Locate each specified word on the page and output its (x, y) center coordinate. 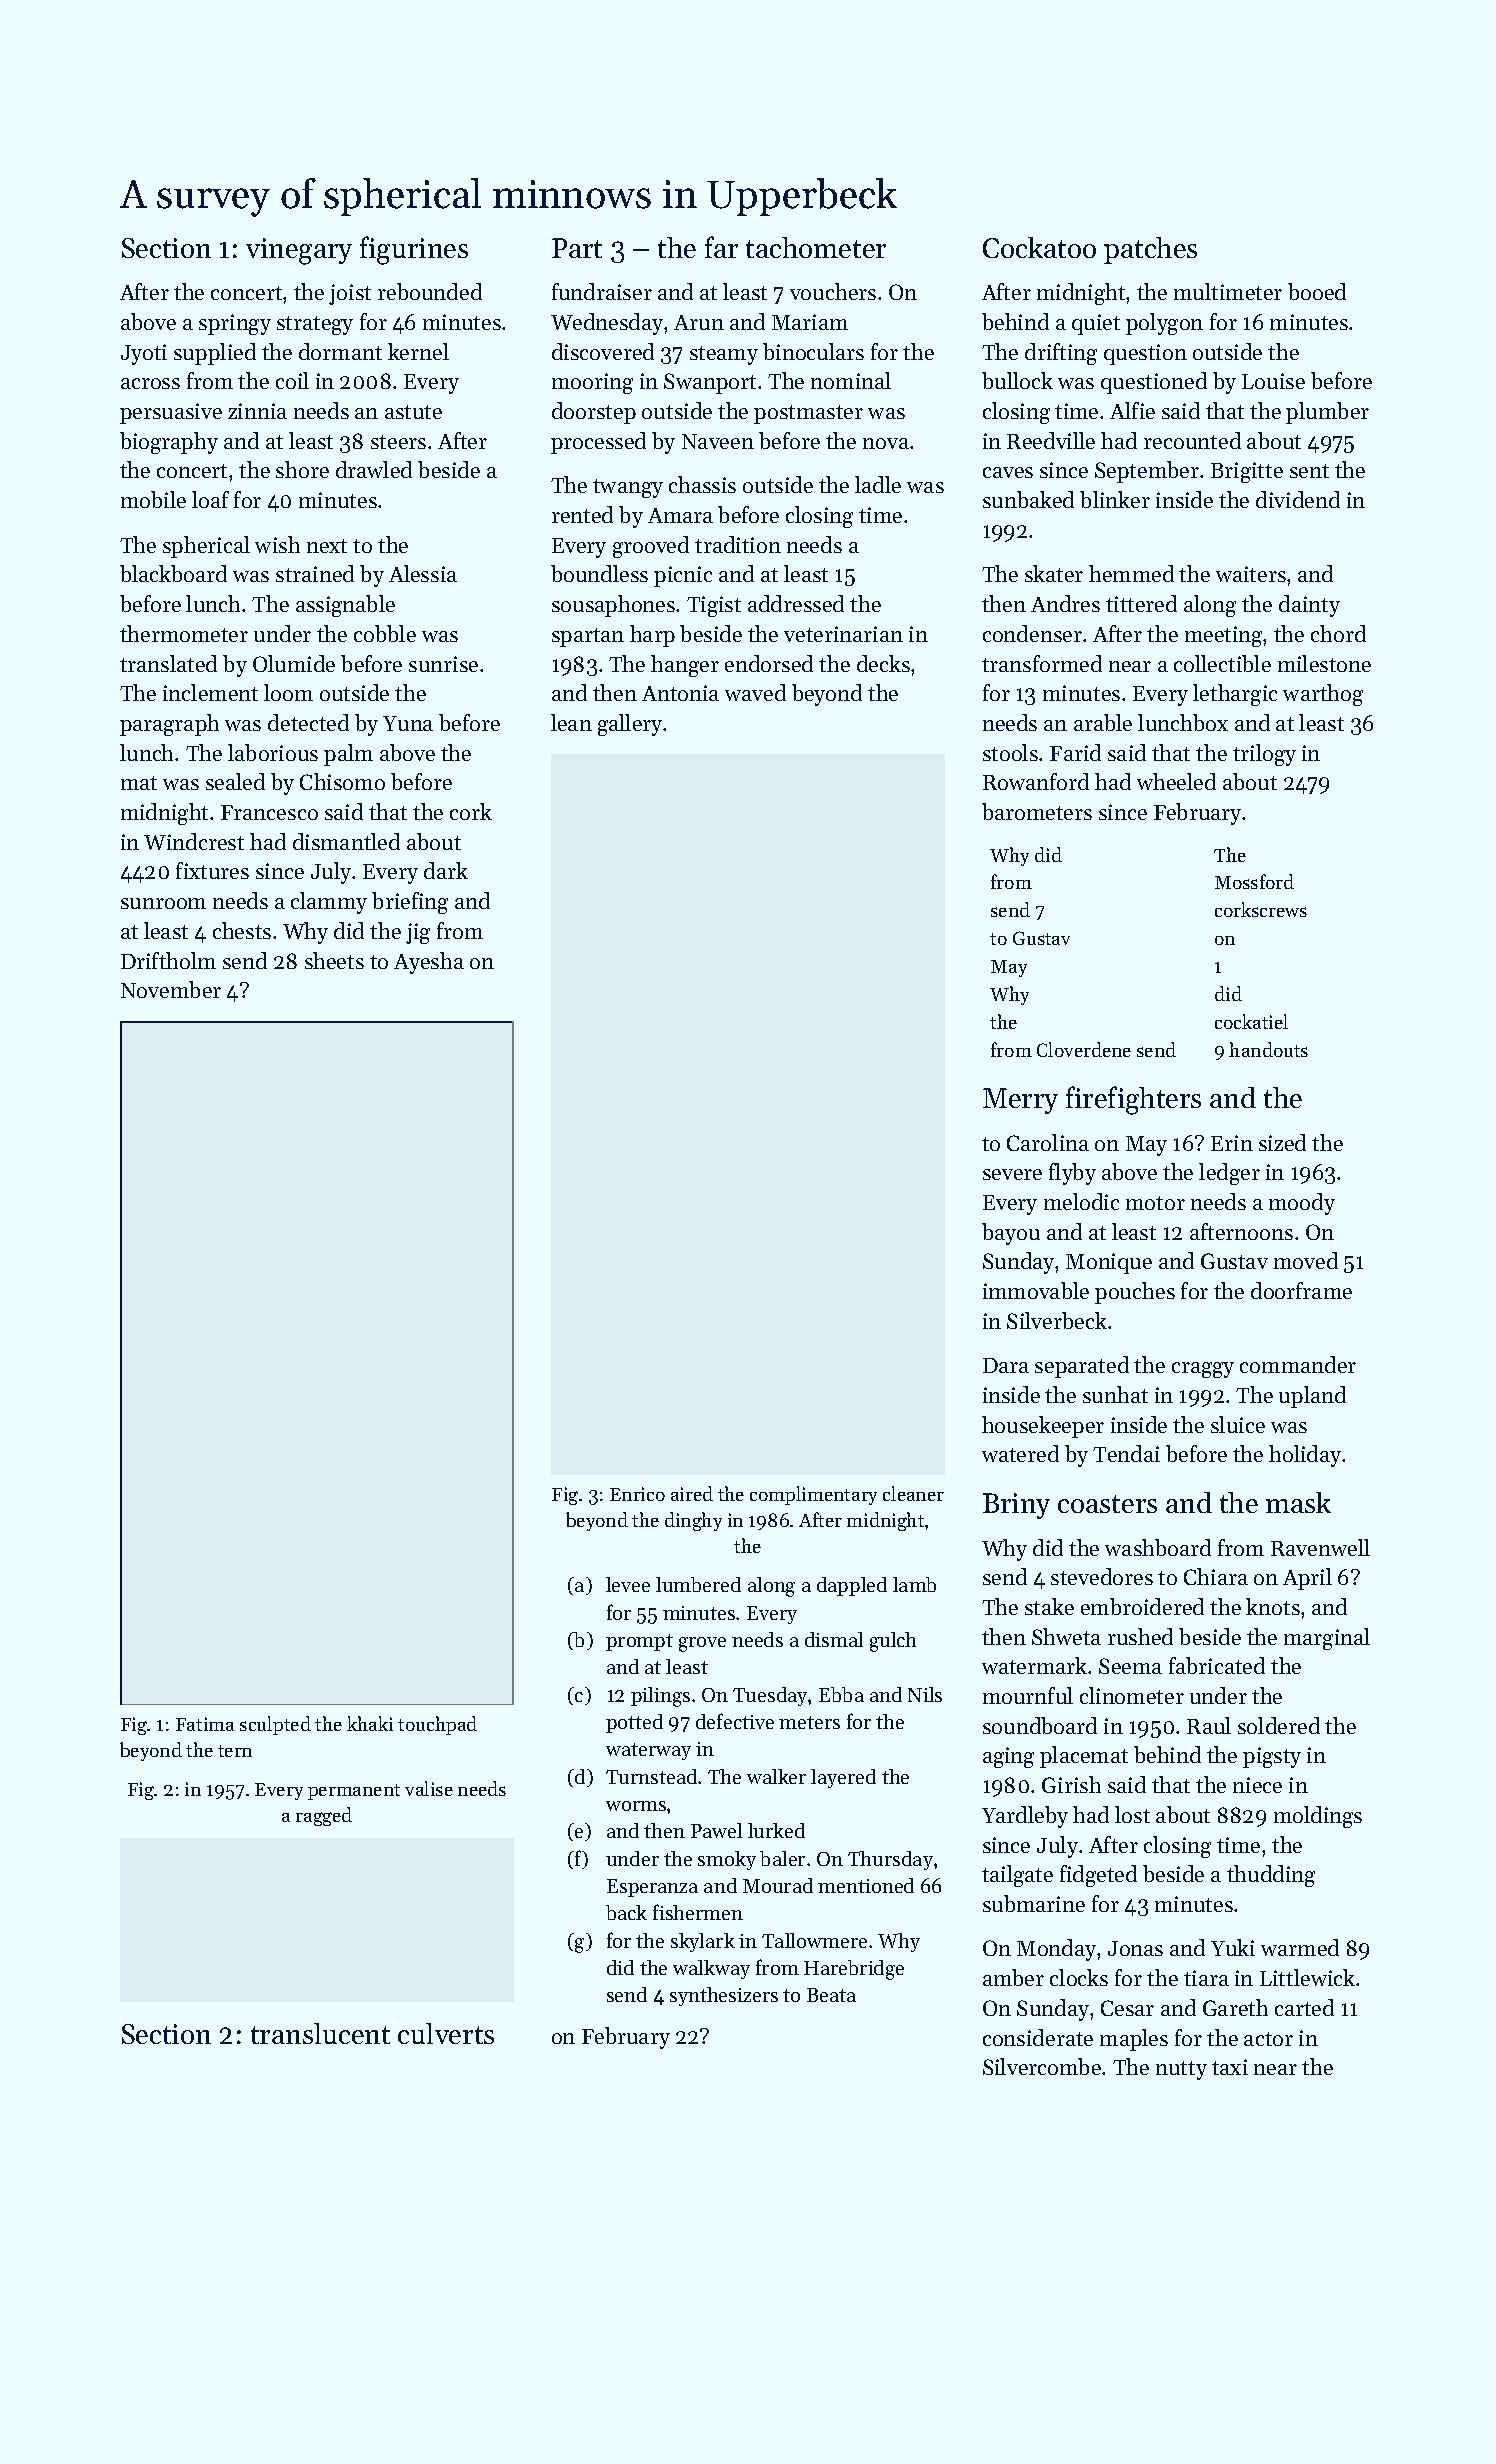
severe (1012, 1174)
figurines (414, 250)
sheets (334, 960)
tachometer (816, 247)
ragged (324, 1816)
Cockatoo (1039, 247)
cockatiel (1251, 1021)
